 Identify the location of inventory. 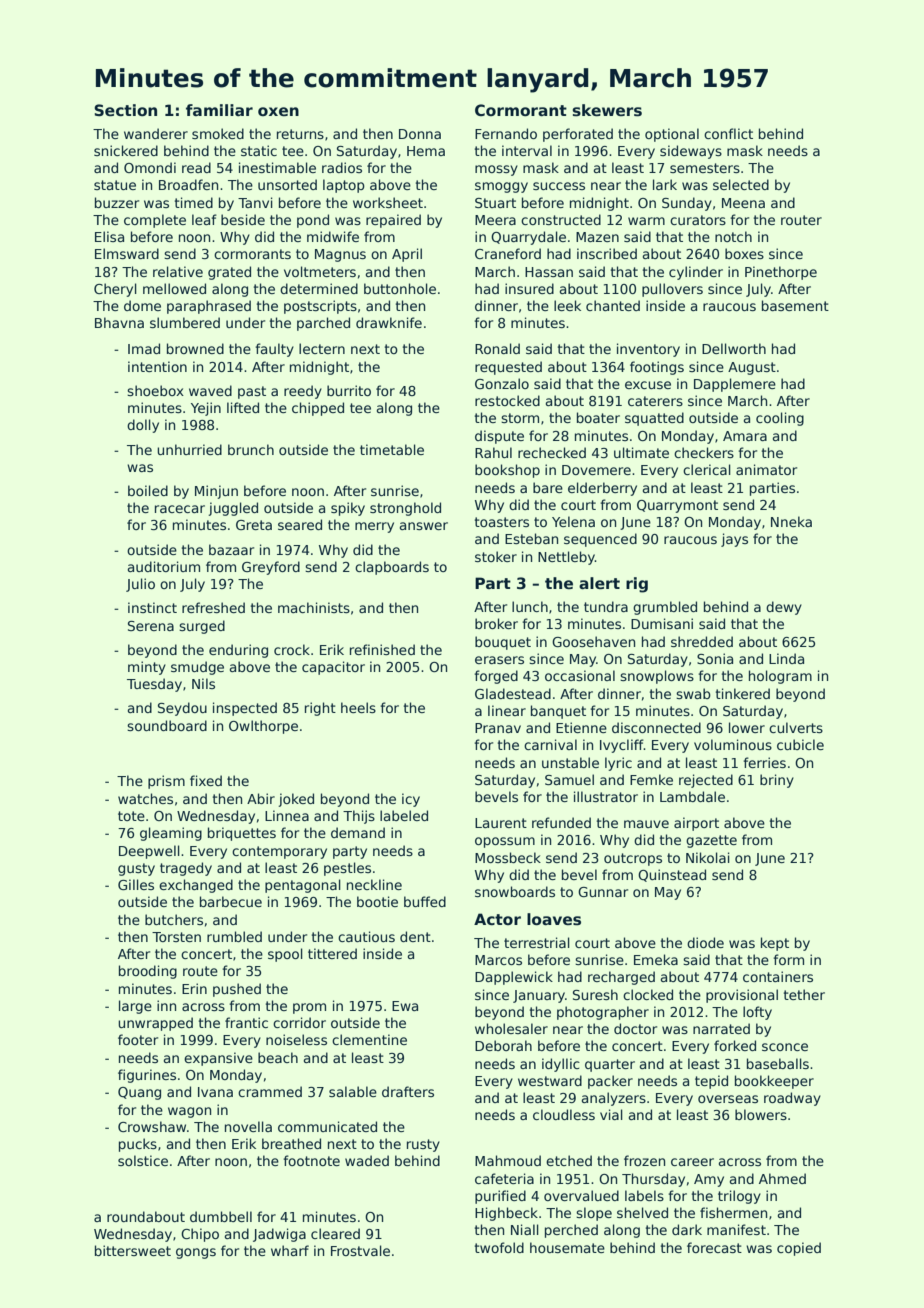
(648, 350).
